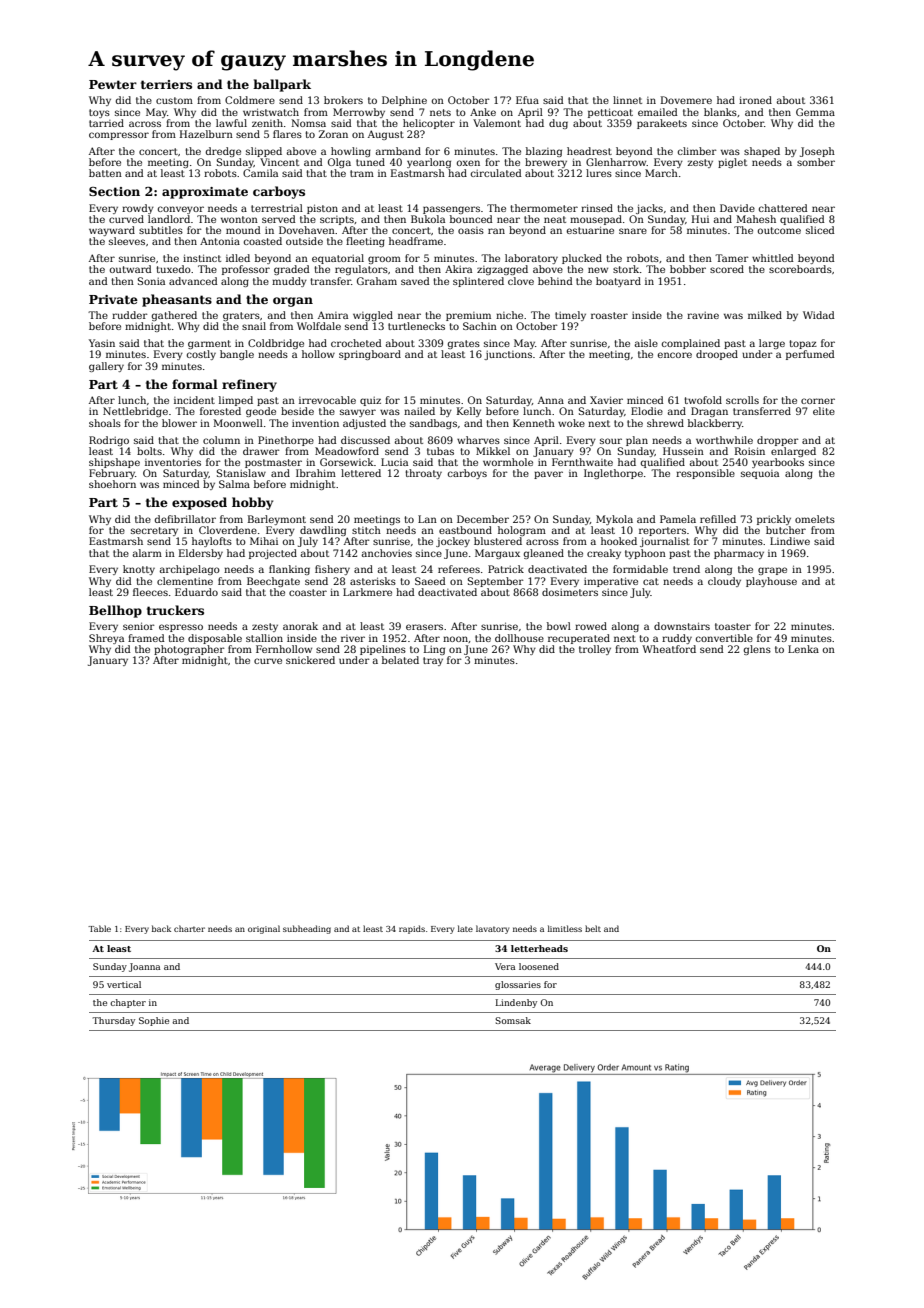 The image size is (924, 1308). What do you see at coordinates (778, 441) in the image?
I see `dropper` at bounding box center [778, 441].
